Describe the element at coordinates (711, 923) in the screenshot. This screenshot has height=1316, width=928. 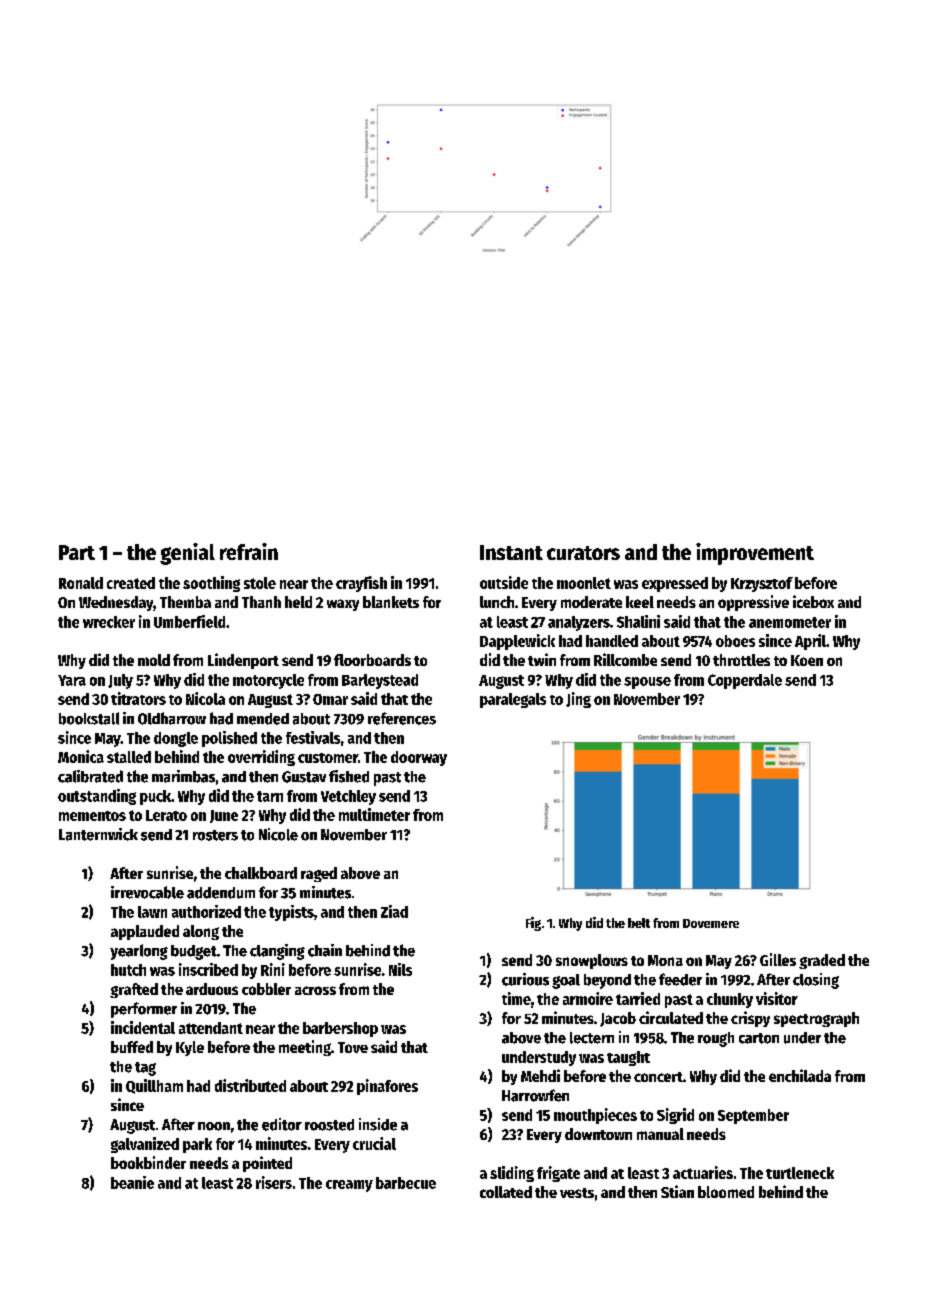
I see `Dovemere` at that location.
